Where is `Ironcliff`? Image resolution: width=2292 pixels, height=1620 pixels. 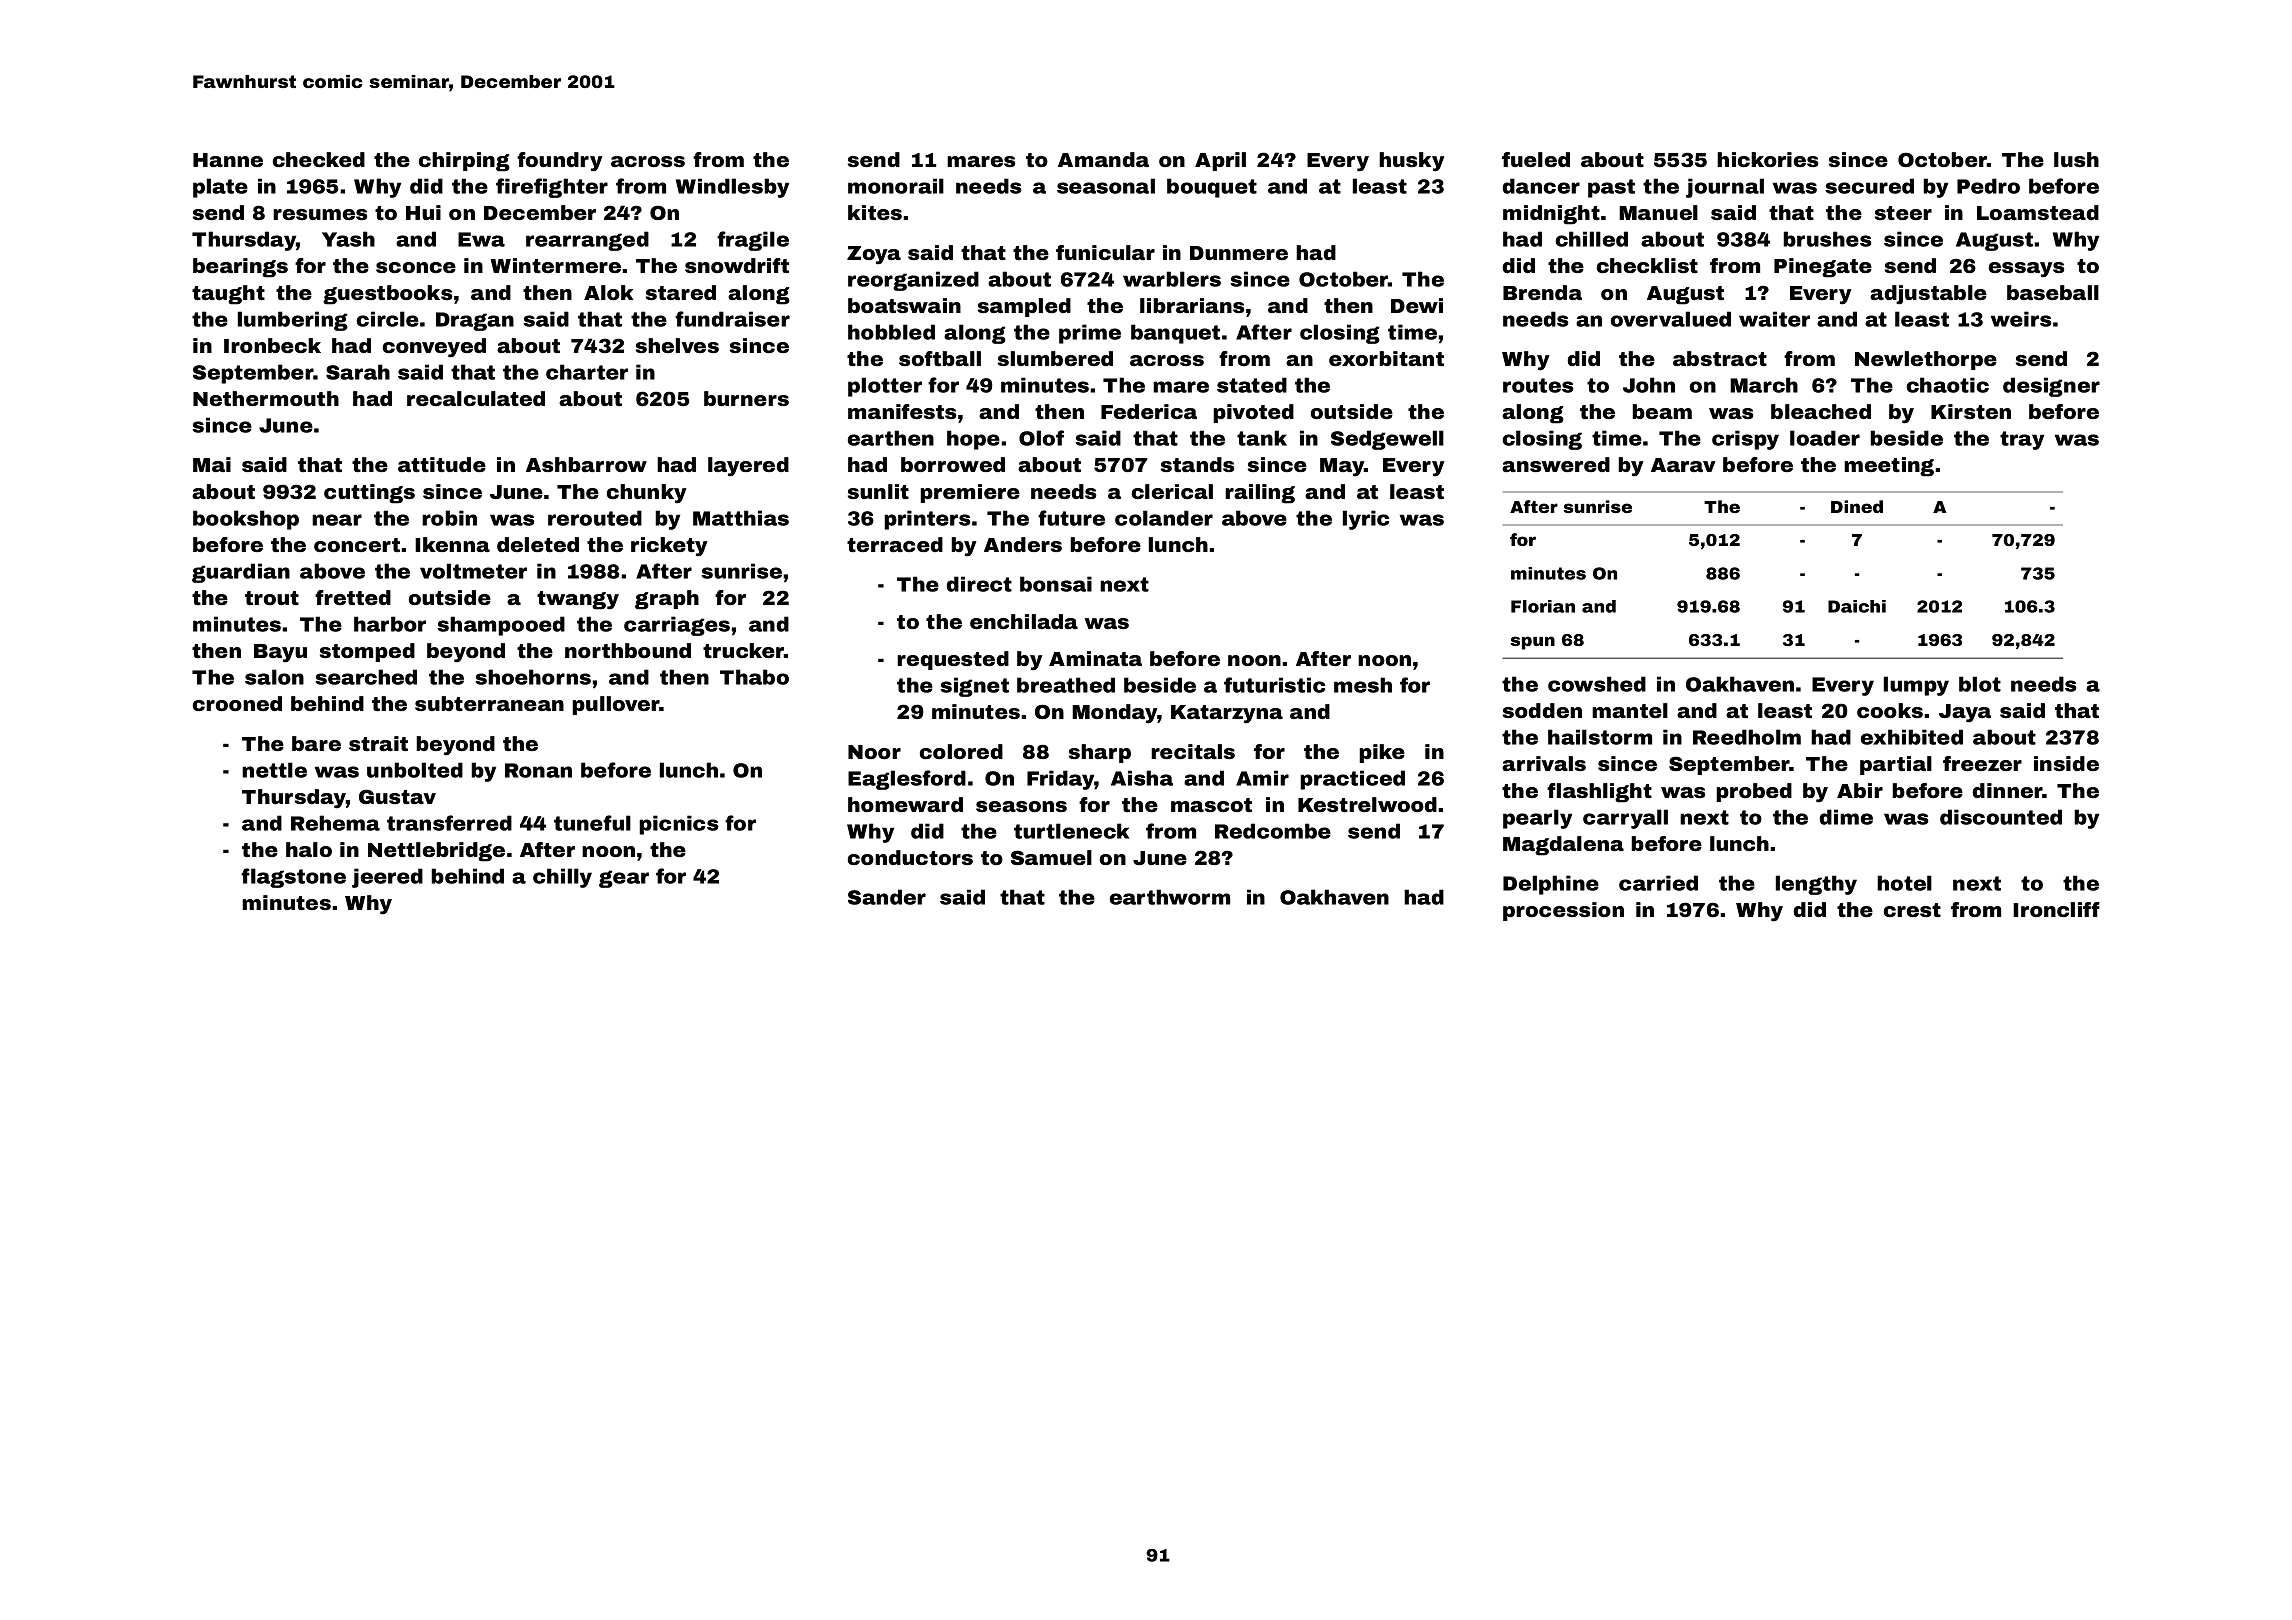 Ironcliff is located at coordinates (2056, 909).
